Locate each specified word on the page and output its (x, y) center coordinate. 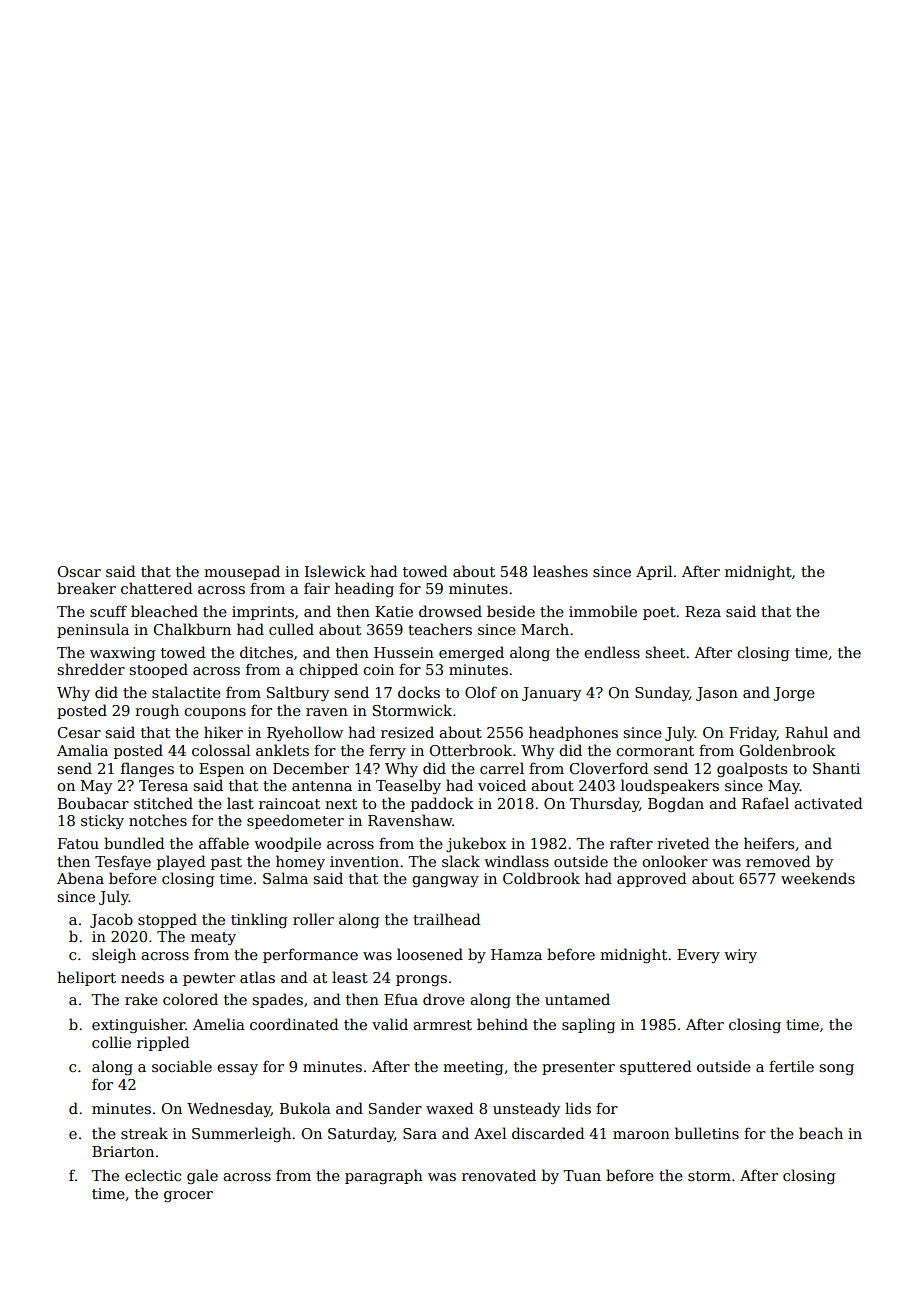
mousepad (242, 572)
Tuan (582, 1175)
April (654, 572)
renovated (499, 1175)
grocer (188, 1196)
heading (364, 589)
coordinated (294, 1024)
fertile (791, 1066)
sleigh (114, 955)
